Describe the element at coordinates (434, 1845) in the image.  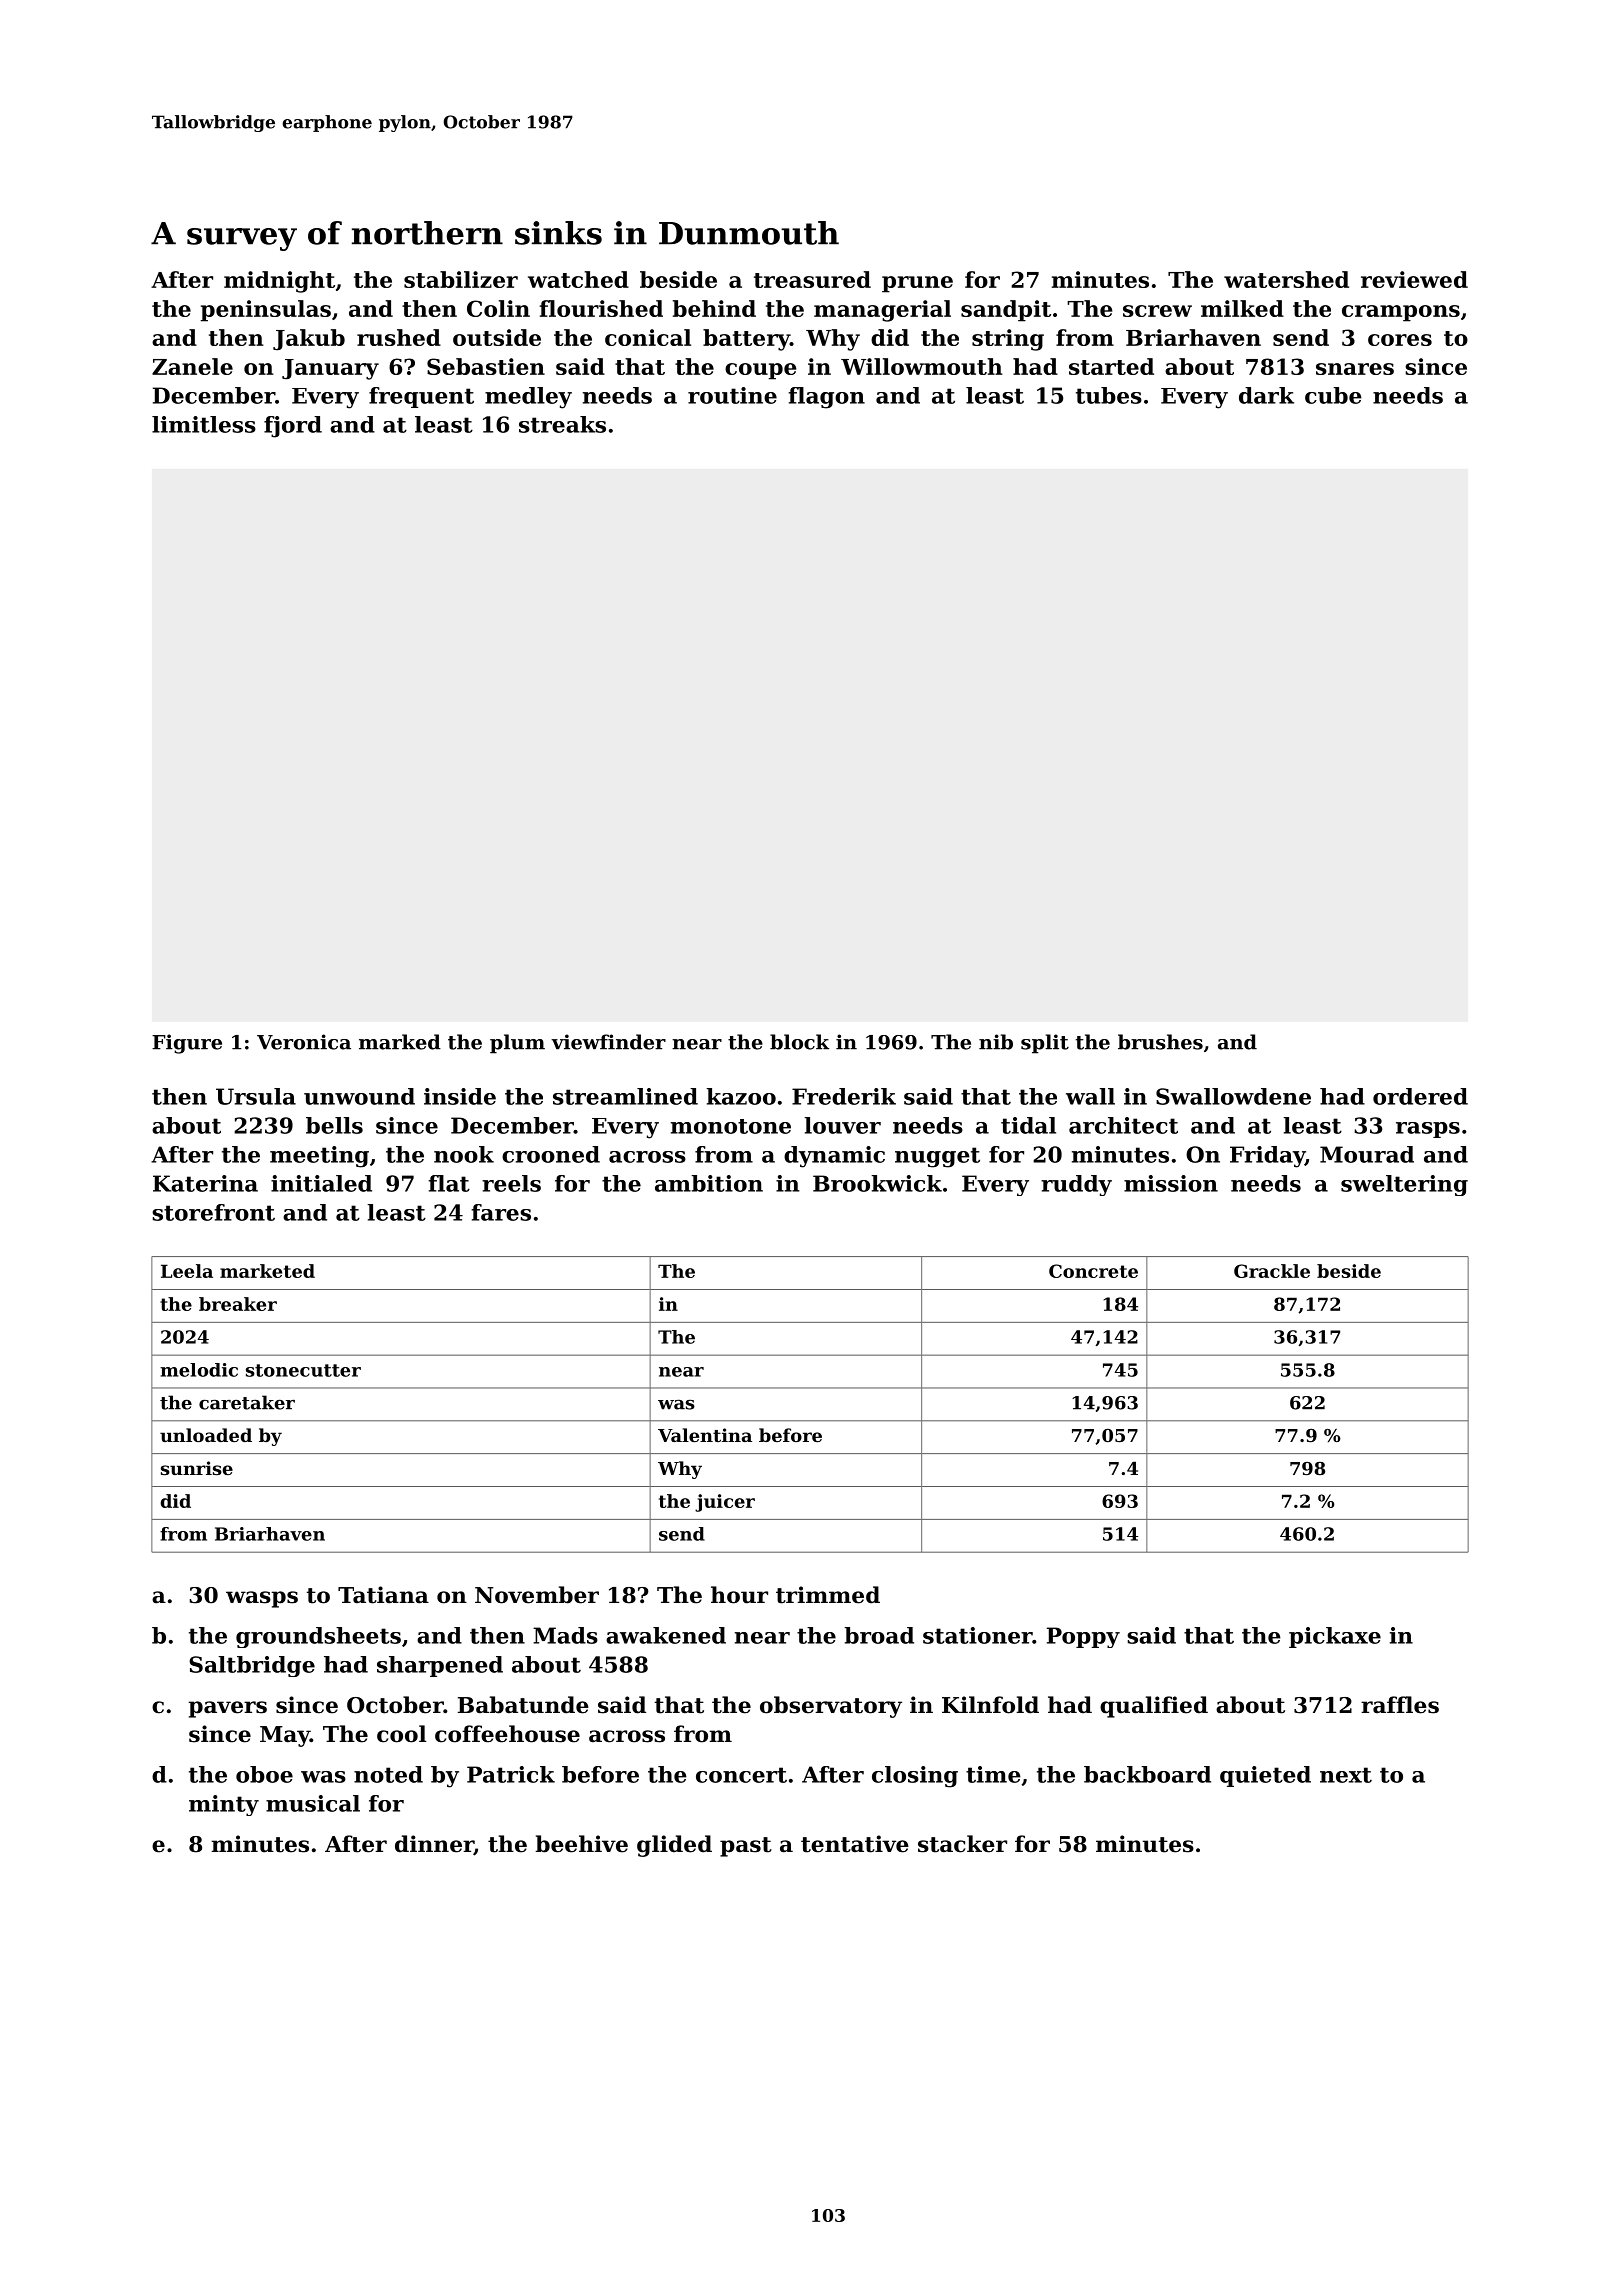
I see `dinner` at that location.
